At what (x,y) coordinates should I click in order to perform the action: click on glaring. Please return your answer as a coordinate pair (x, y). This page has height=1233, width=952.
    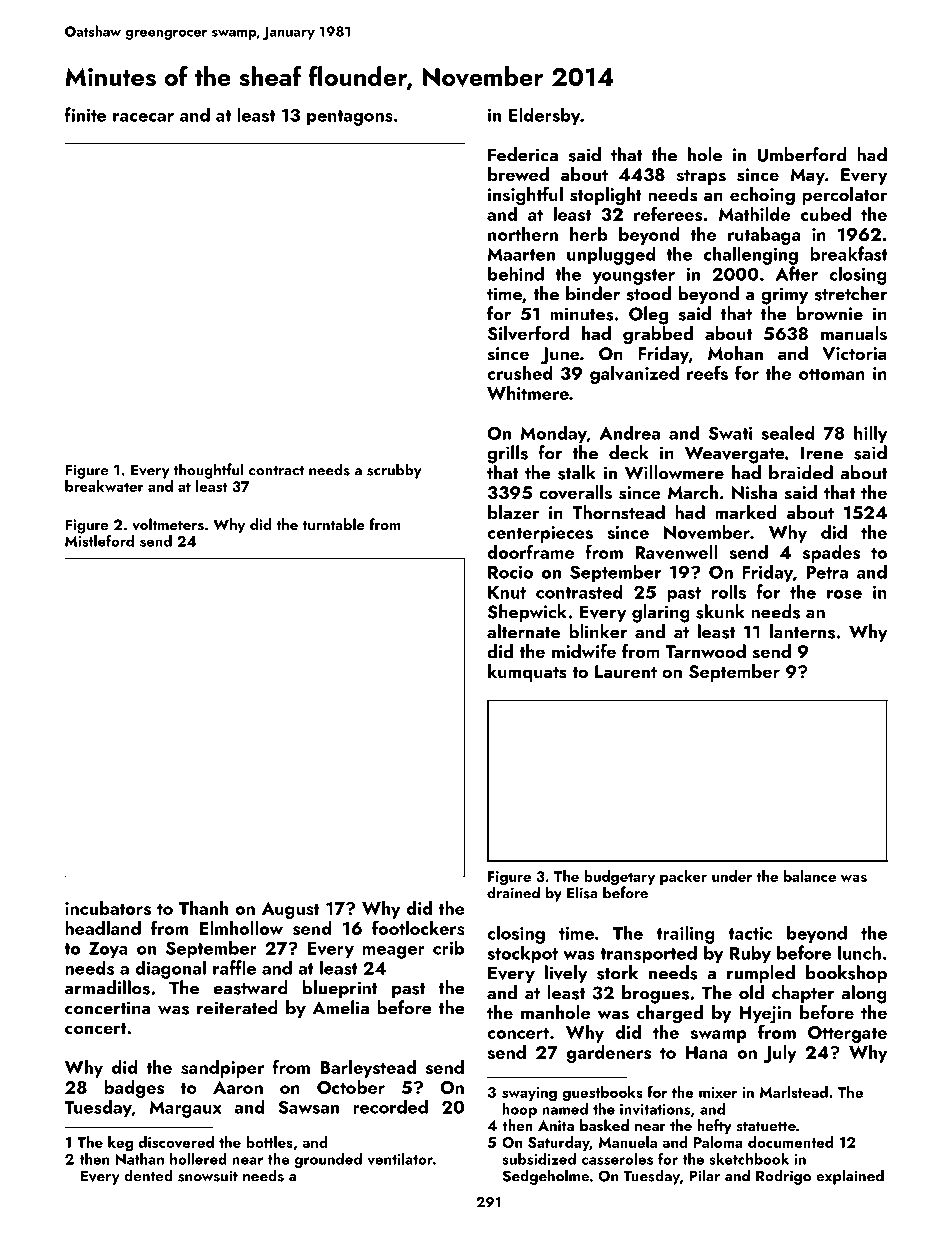
    Looking at the image, I should click on (661, 613).
